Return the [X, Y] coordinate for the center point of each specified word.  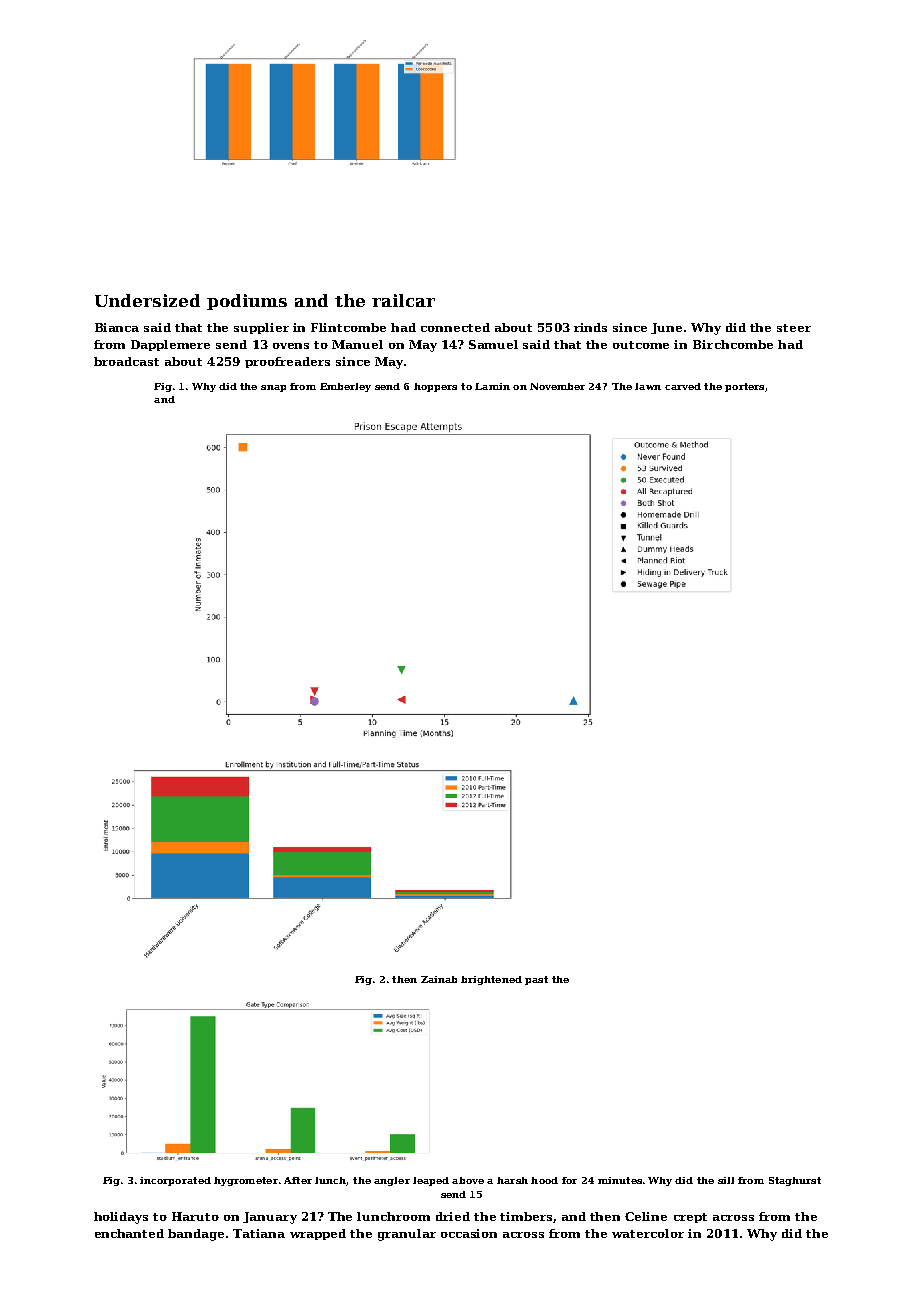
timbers [526, 1216]
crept [690, 1218]
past [536, 980]
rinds [590, 327]
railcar [403, 300]
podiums [247, 302]
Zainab [439, 979]
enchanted [129, 1233]
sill [726, 1180]
